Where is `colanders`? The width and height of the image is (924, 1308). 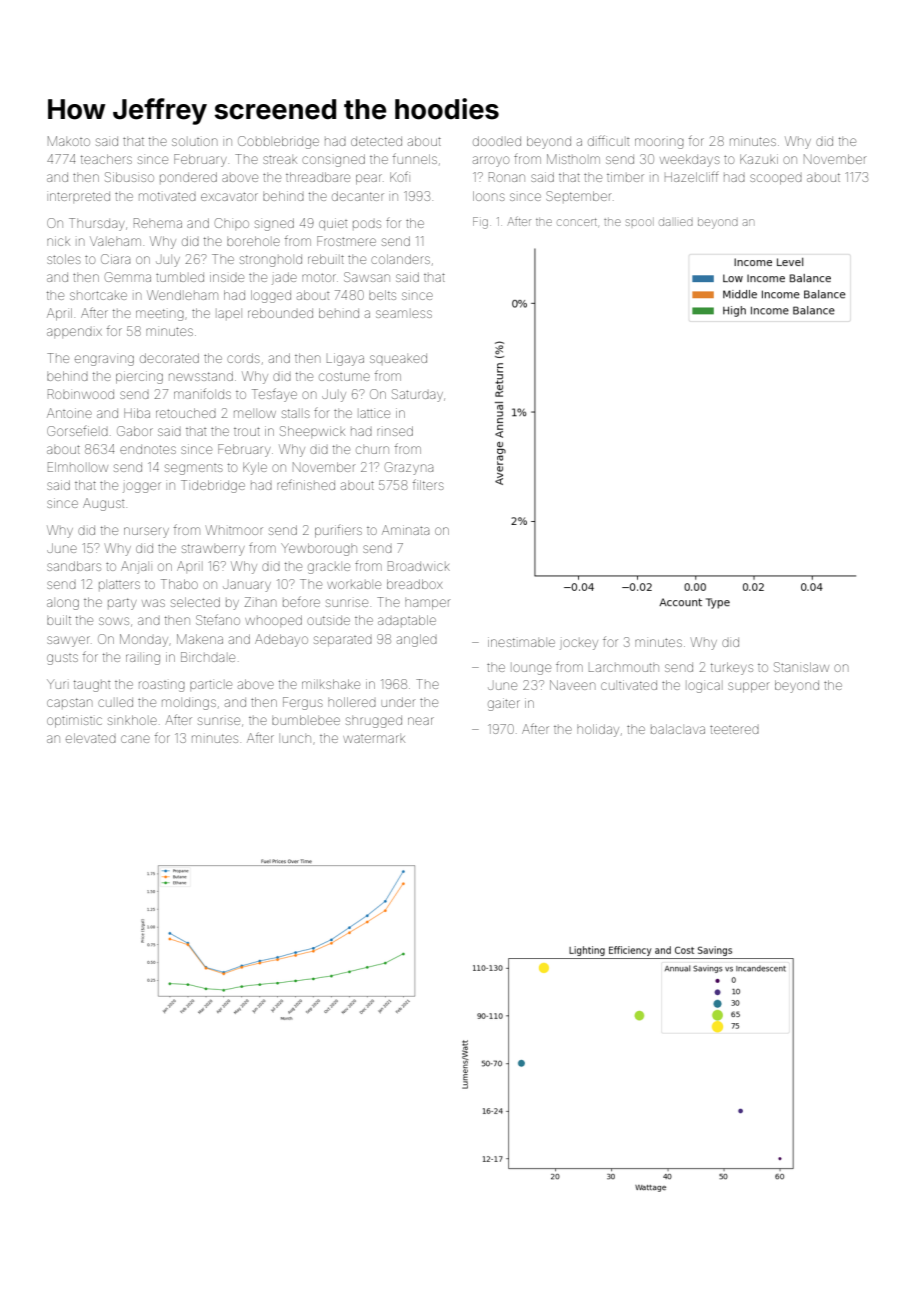 colanders is located at coordinates (400, 259).
